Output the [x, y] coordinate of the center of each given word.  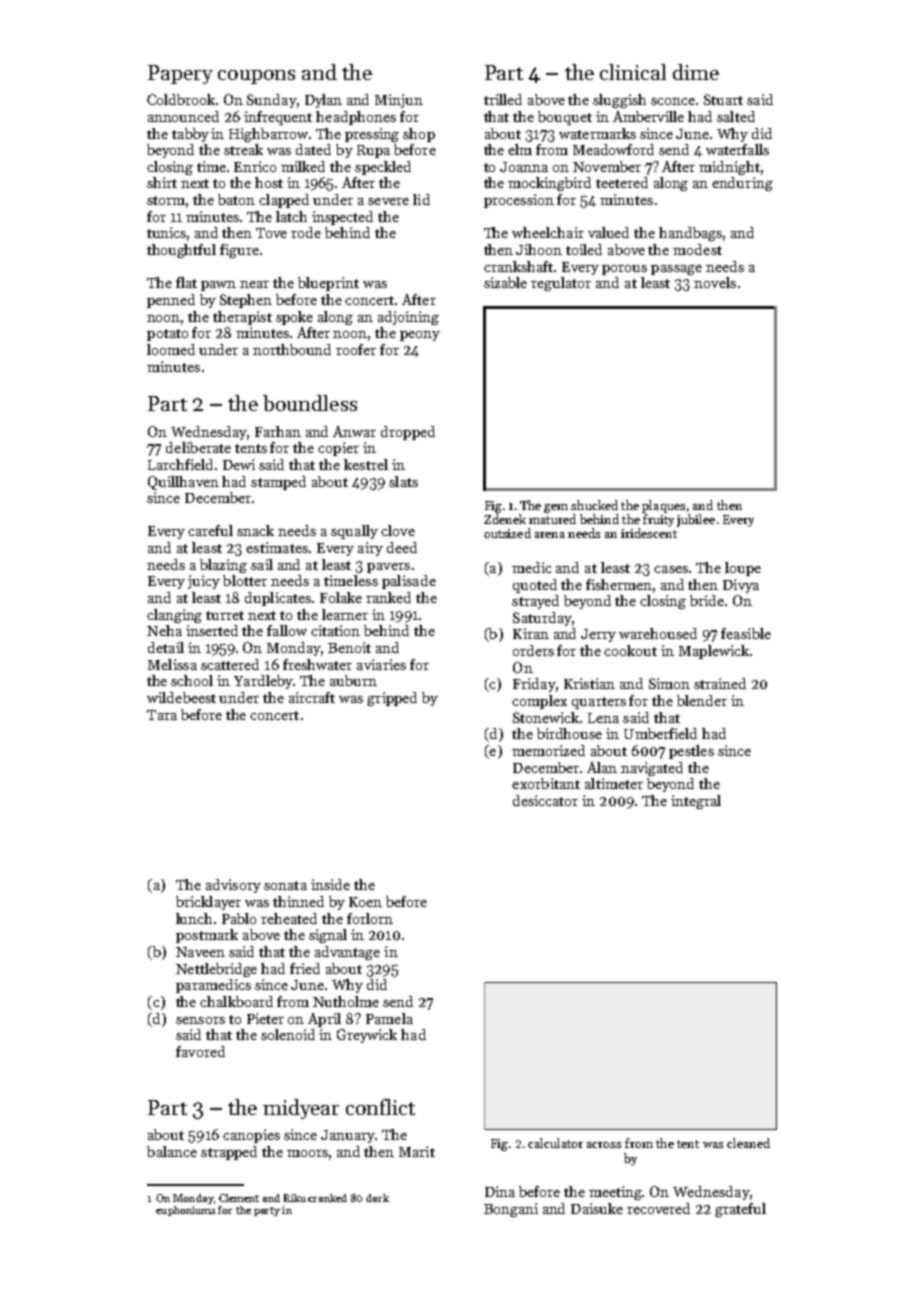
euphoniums [185, 1211]
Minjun [399, 101]
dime [696, 72]
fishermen [619, 584]
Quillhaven [183, 483]
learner [345, 614]
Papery [180, 74]
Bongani [511, 1210]
